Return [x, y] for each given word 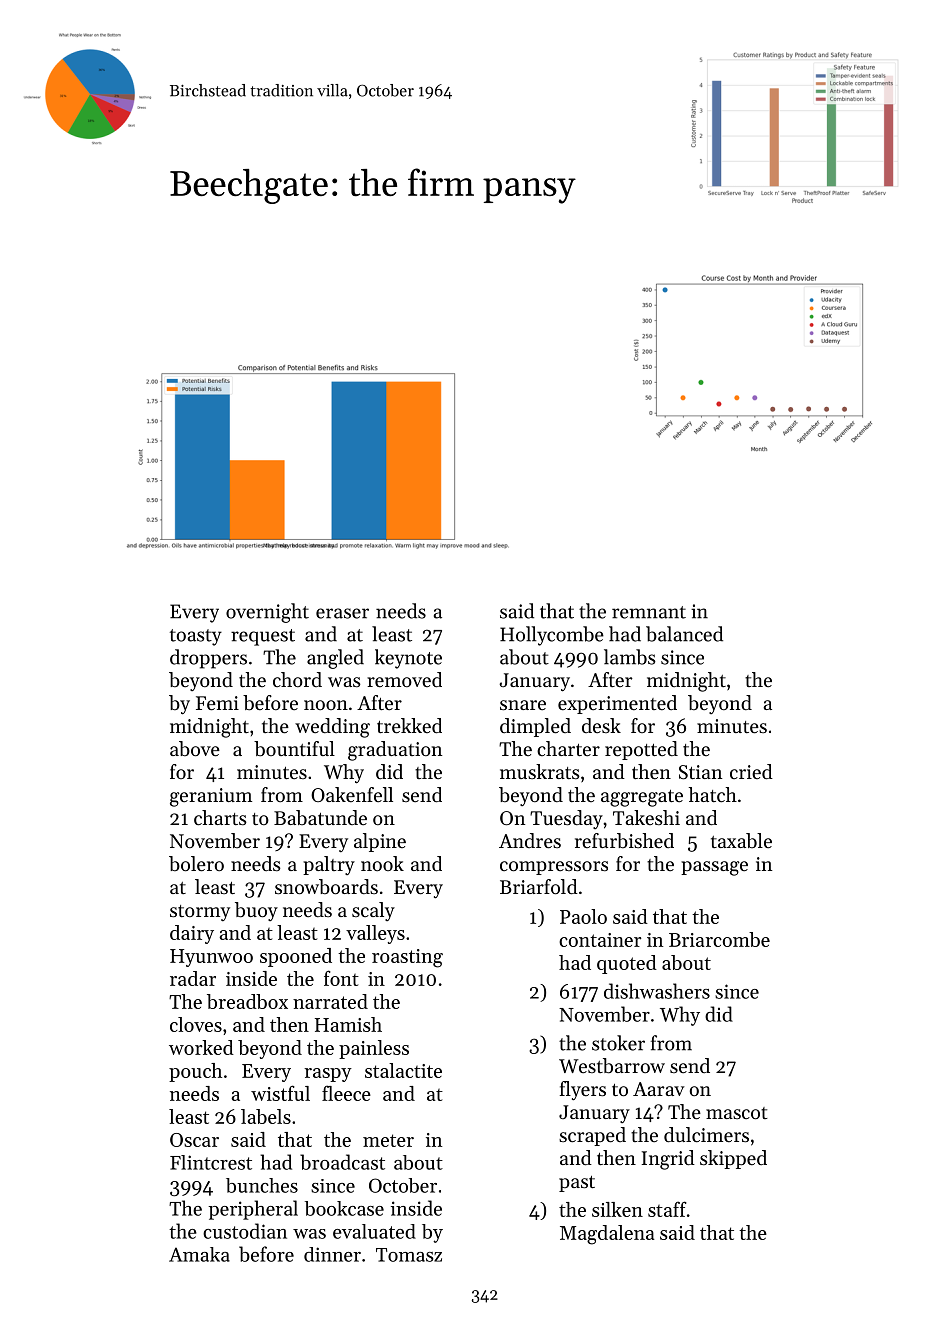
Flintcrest [211, 1162]
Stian [700, 772]
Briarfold [539, 887]
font [341, 978]
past [577, 1184]
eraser [342, 613]
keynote [408, 659]
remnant [649, 612]
